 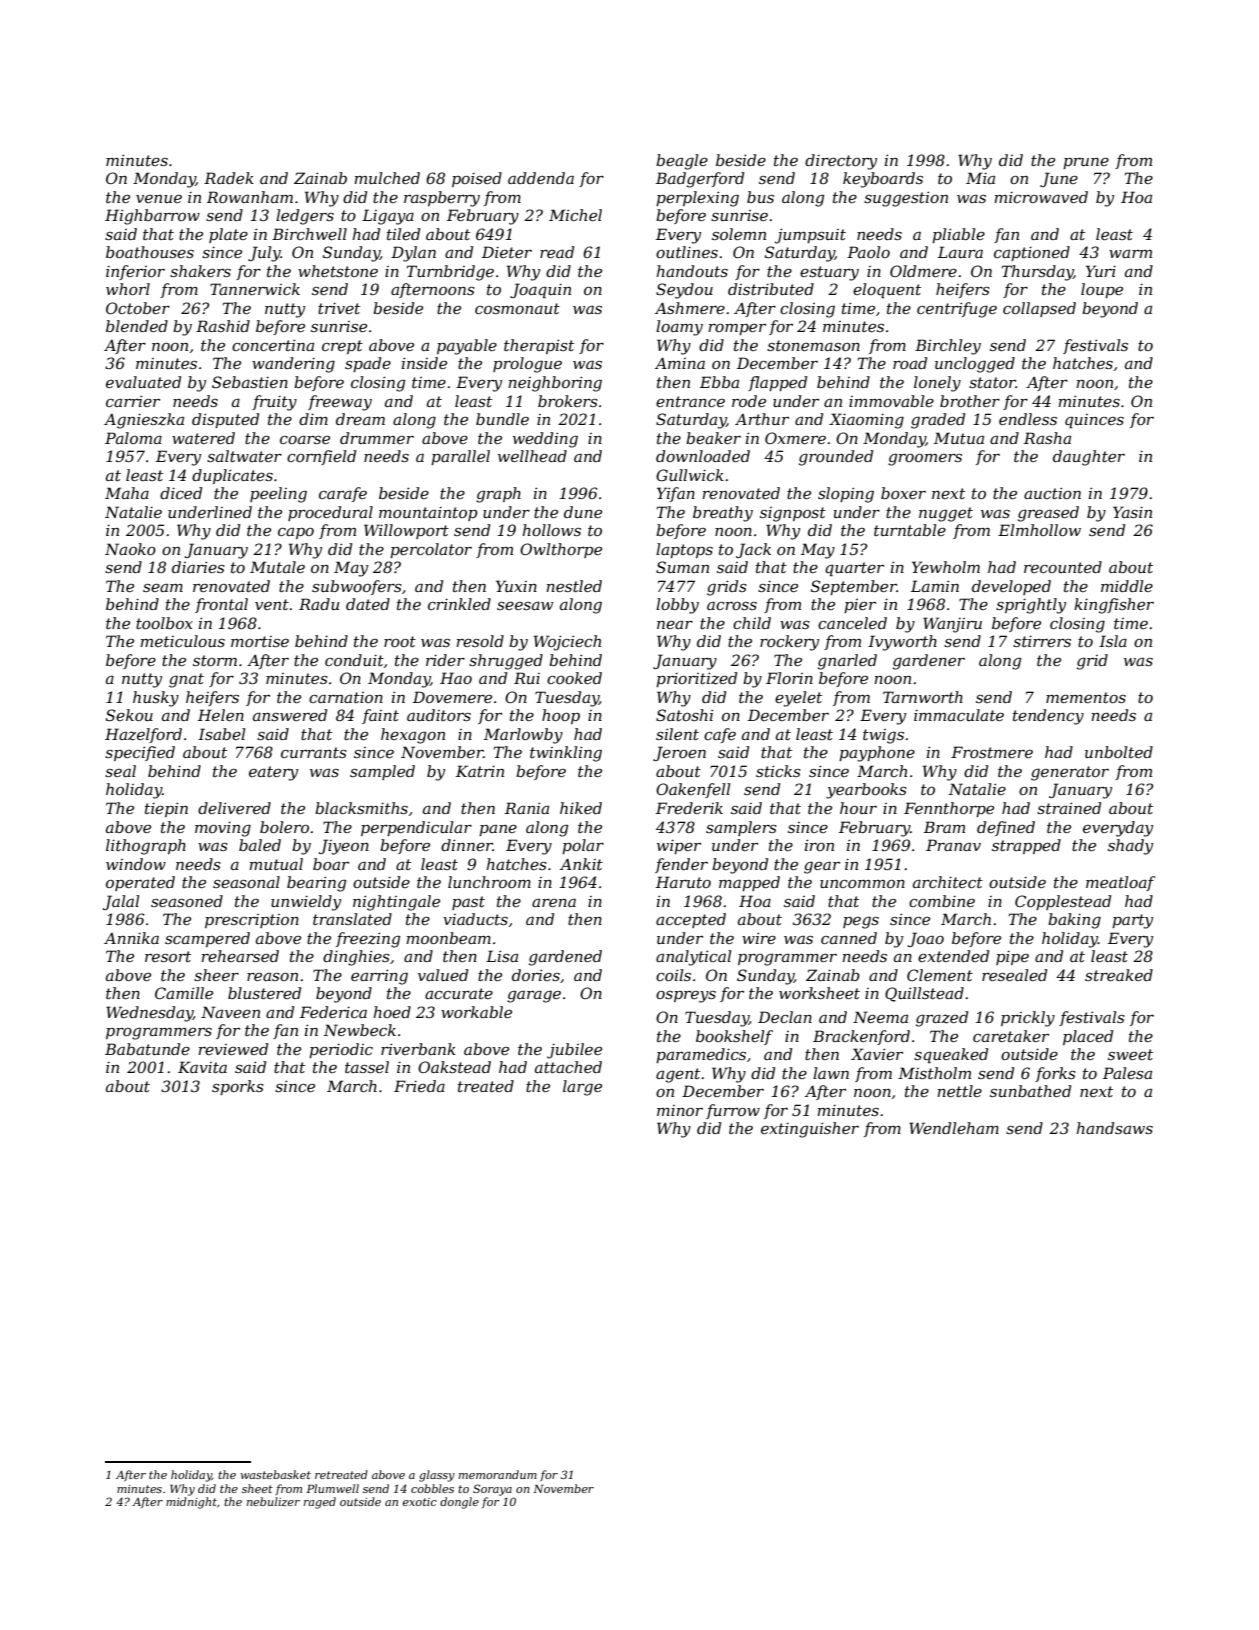 What do you see at coordinates (777, 383) in the screenshot?
I see `flapped` at bounding box center [777, 383].
